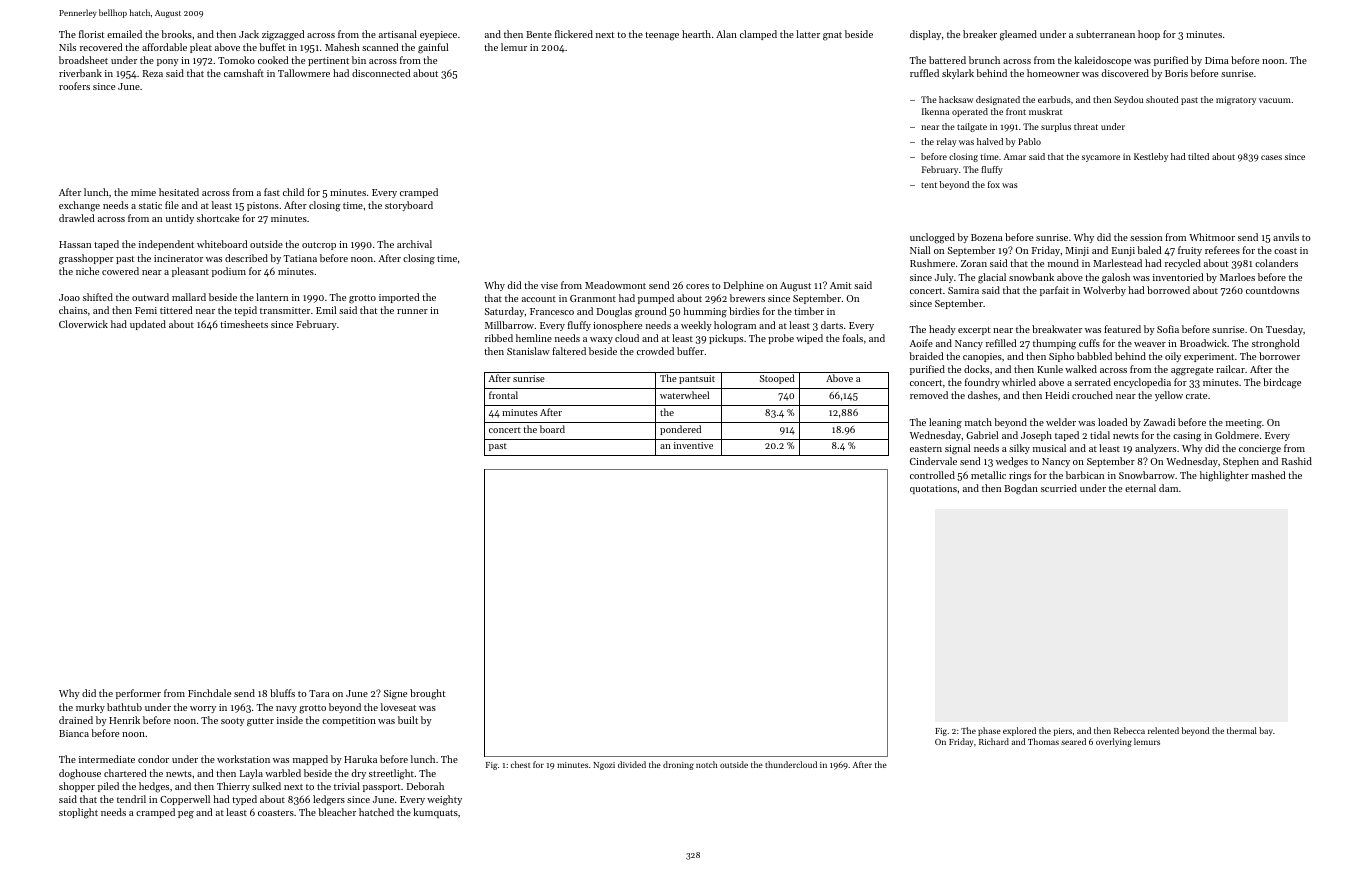  Describe the element at coordinates (1021, 489) in the document. I see `Bogdan` at that location.
